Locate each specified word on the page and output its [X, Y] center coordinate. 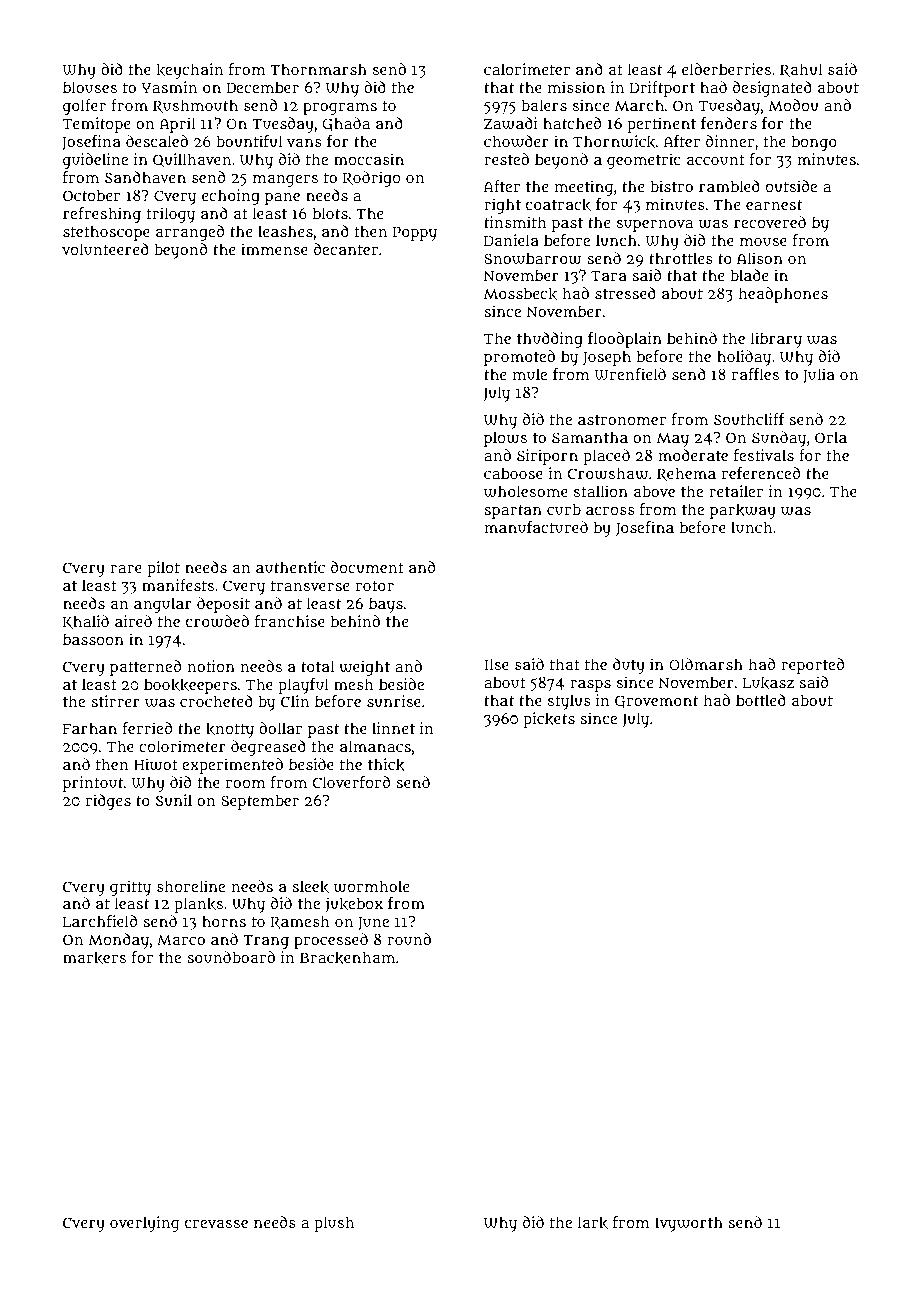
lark [593, 1222]
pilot [163, 569]
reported [812, 666]
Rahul [801, 70]
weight [364, 668]
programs [340, 108]
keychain [189, 71]
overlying [144, 1224]
